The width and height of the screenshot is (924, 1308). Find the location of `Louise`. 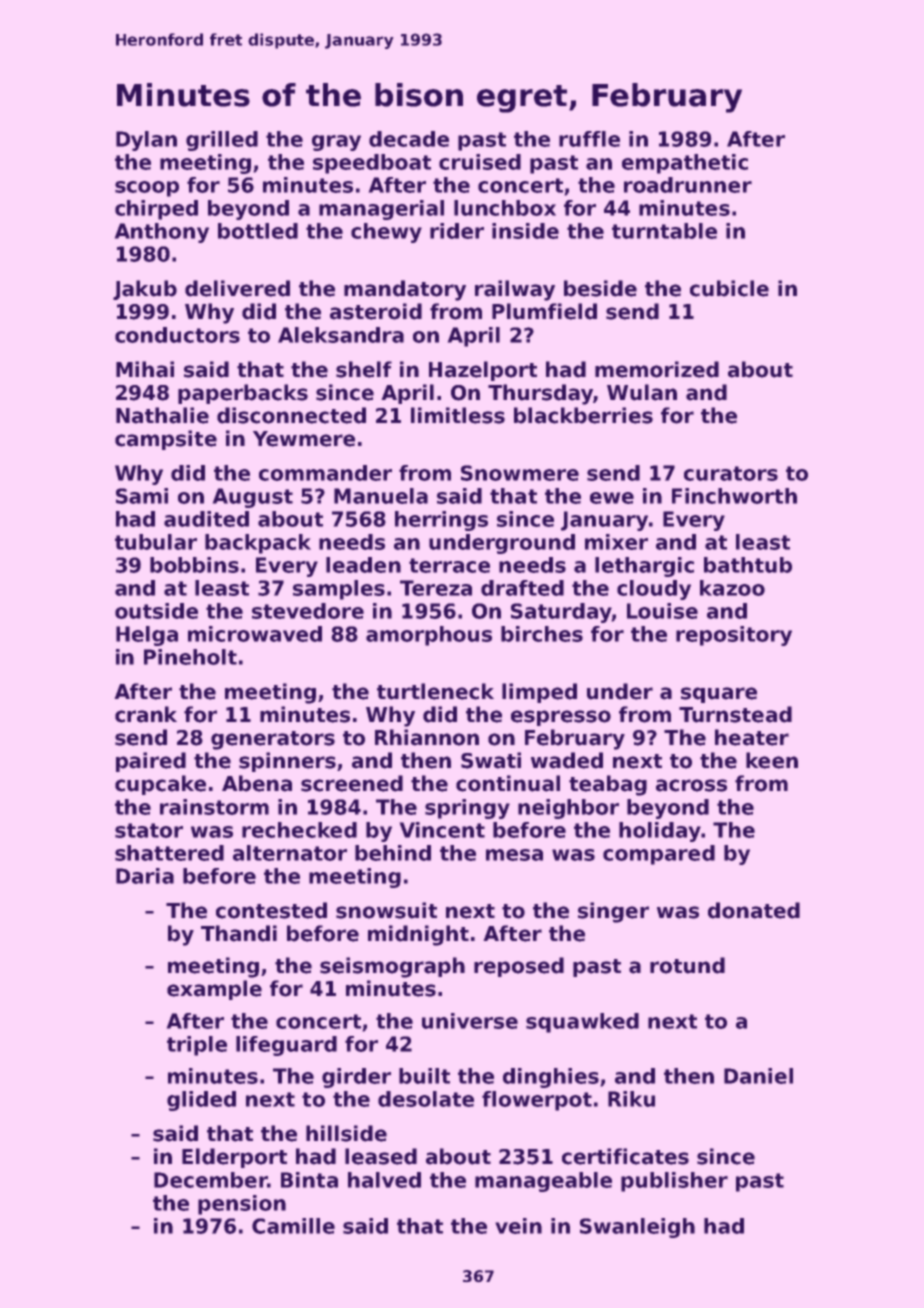

Louise is located at coordinates (662, 611).
